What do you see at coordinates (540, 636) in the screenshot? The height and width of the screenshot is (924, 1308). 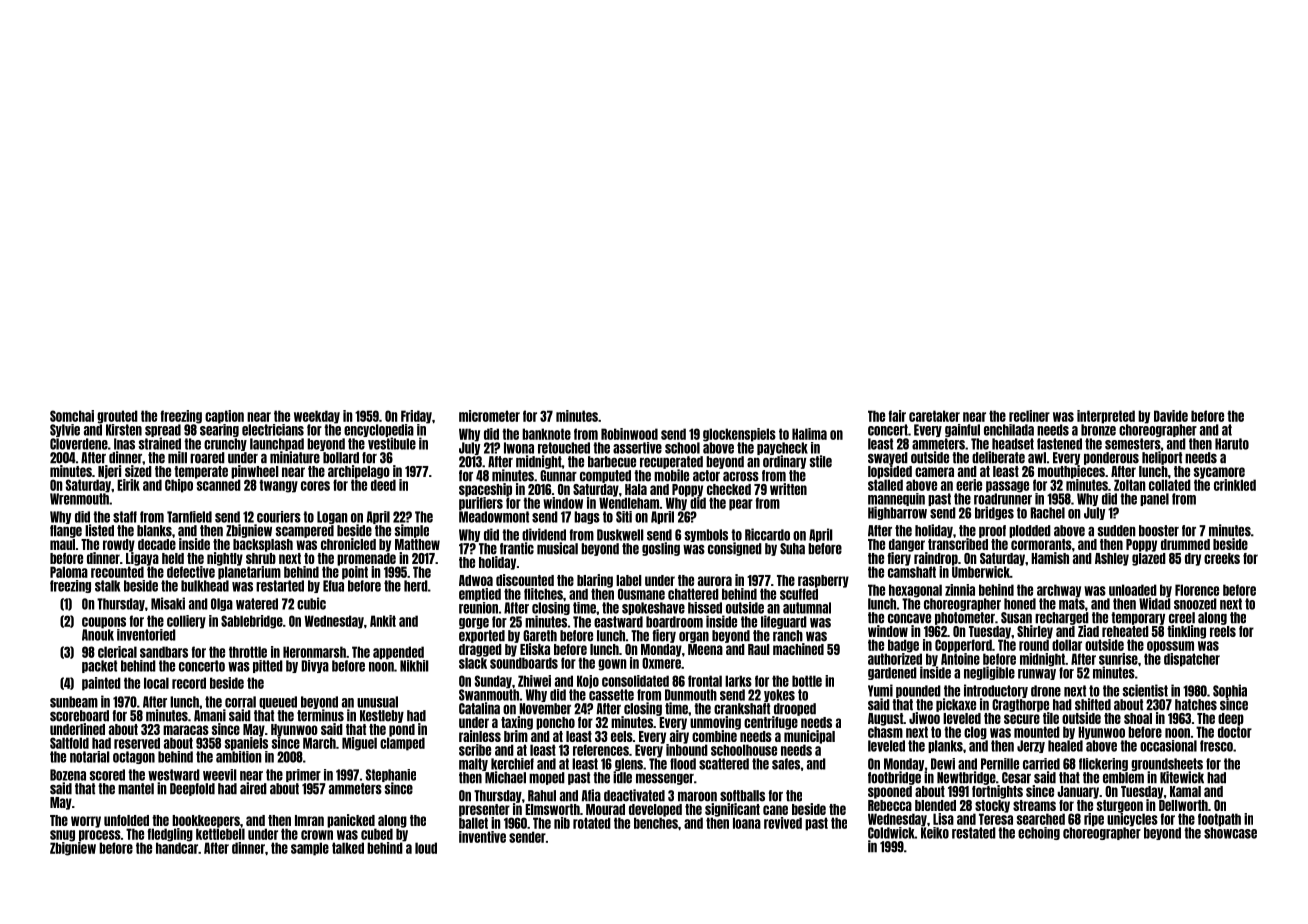 I see `Gareth` at bounding box center [540, 636].
